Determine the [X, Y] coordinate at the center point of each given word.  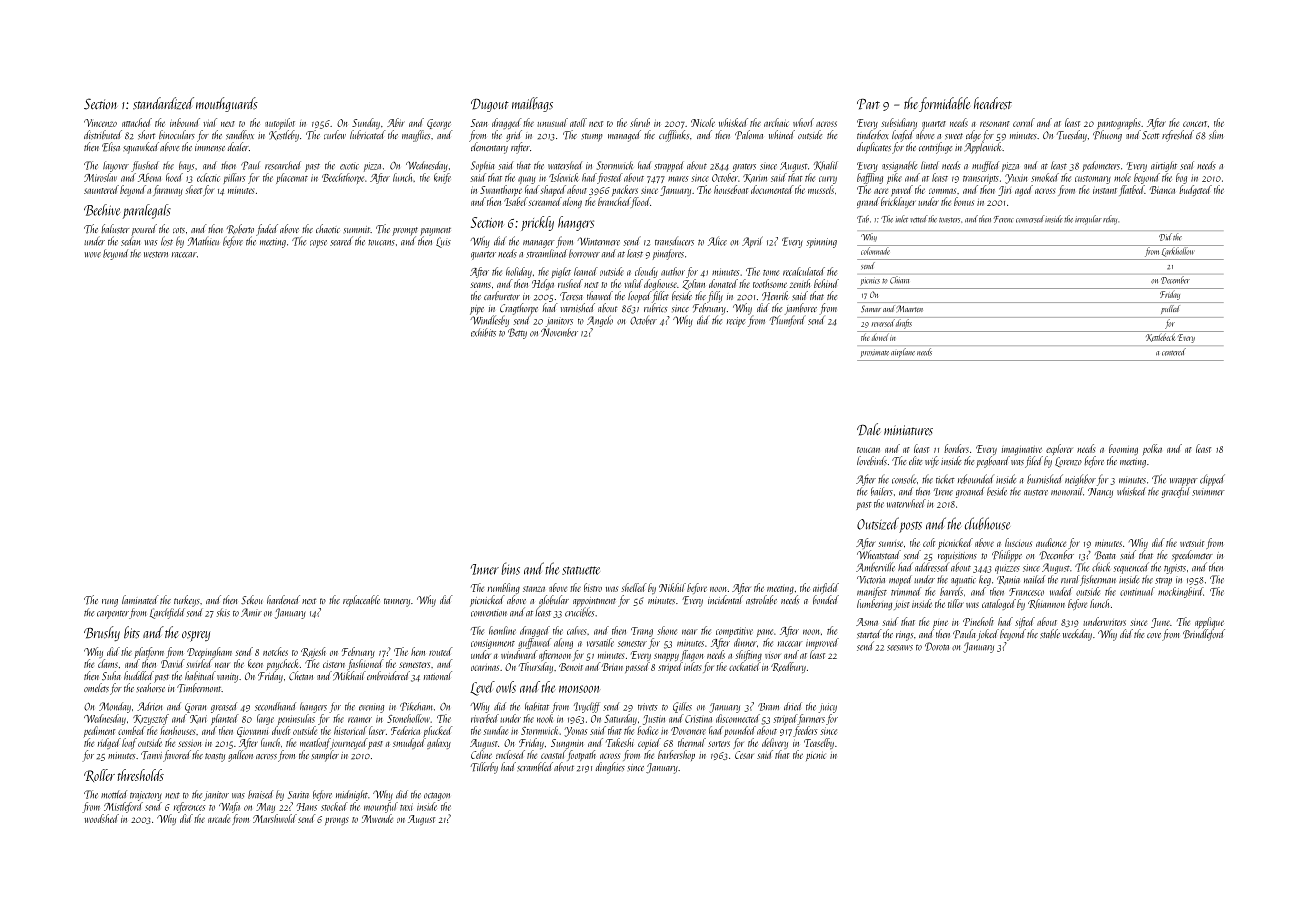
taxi [406, 807]
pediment [99, 731]
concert [1195, 124]
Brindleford [1204, 635]
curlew [335, 134]
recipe [736, 322]
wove [93, 255]
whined [782, 134]
